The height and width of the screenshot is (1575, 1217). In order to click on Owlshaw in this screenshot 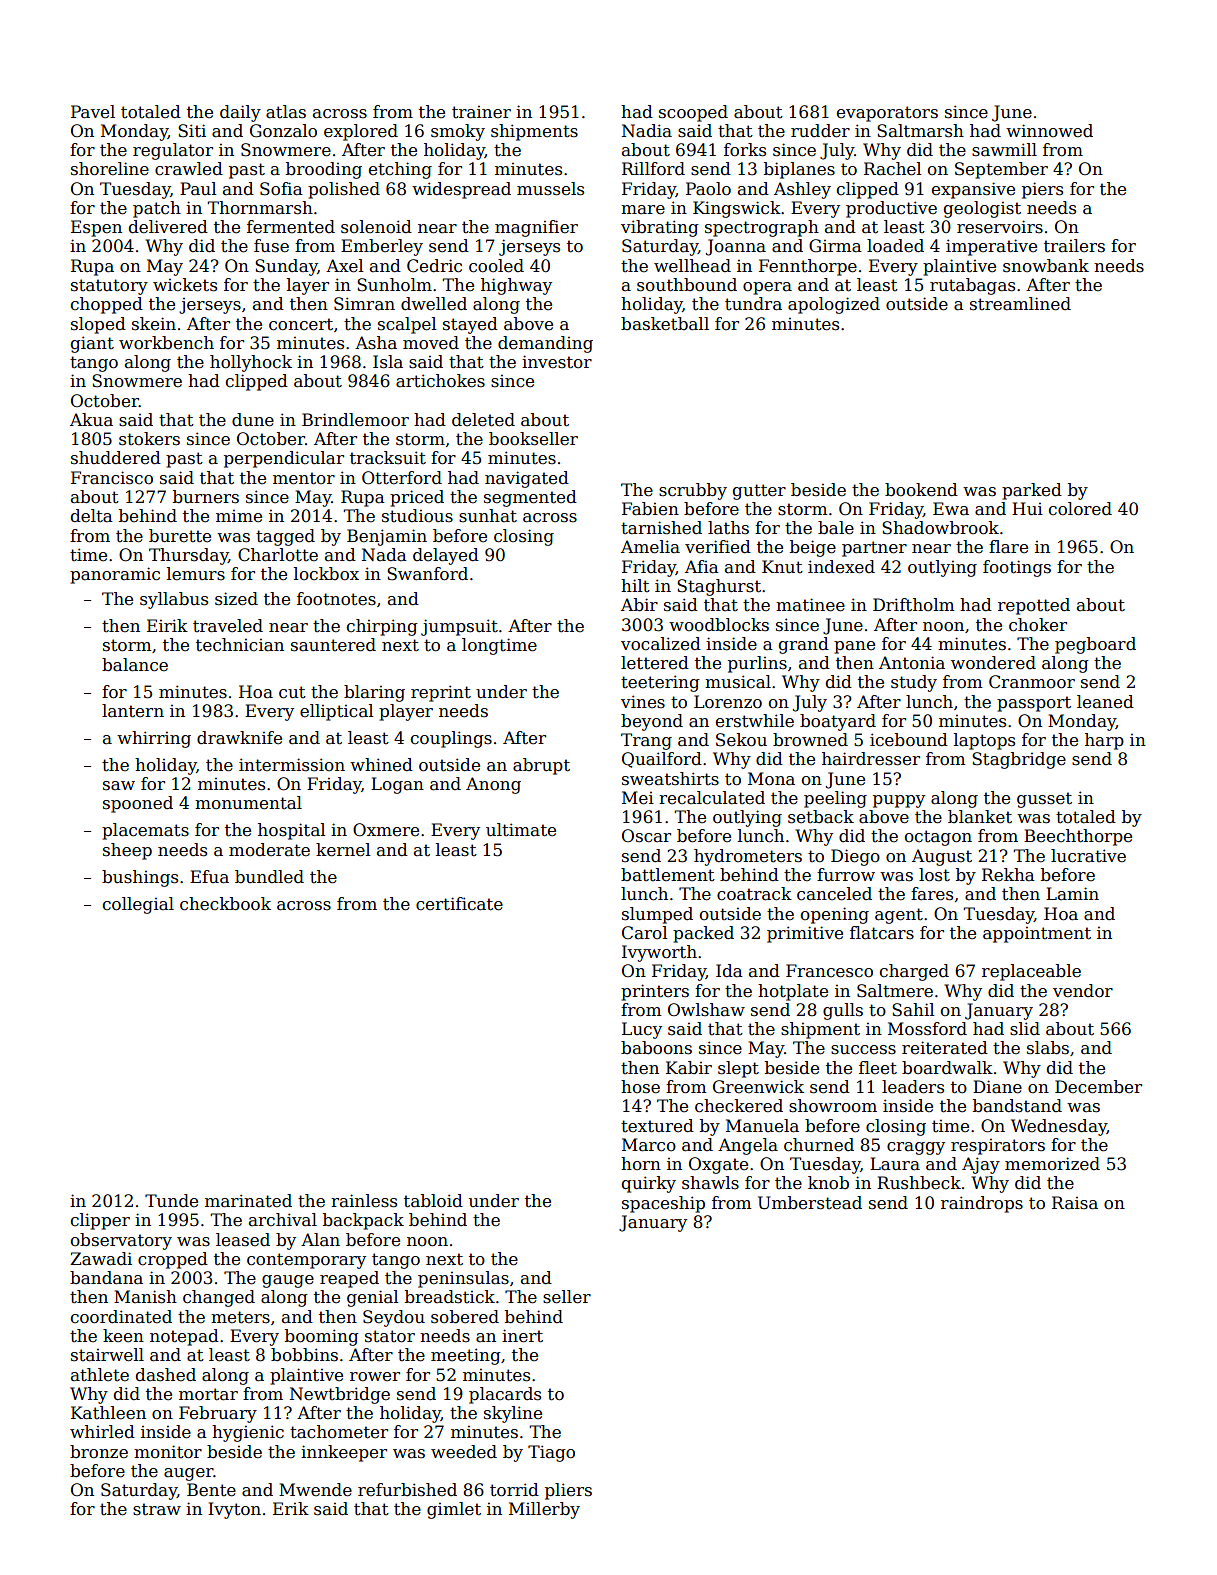, I will do `click(706, 1010)`.
